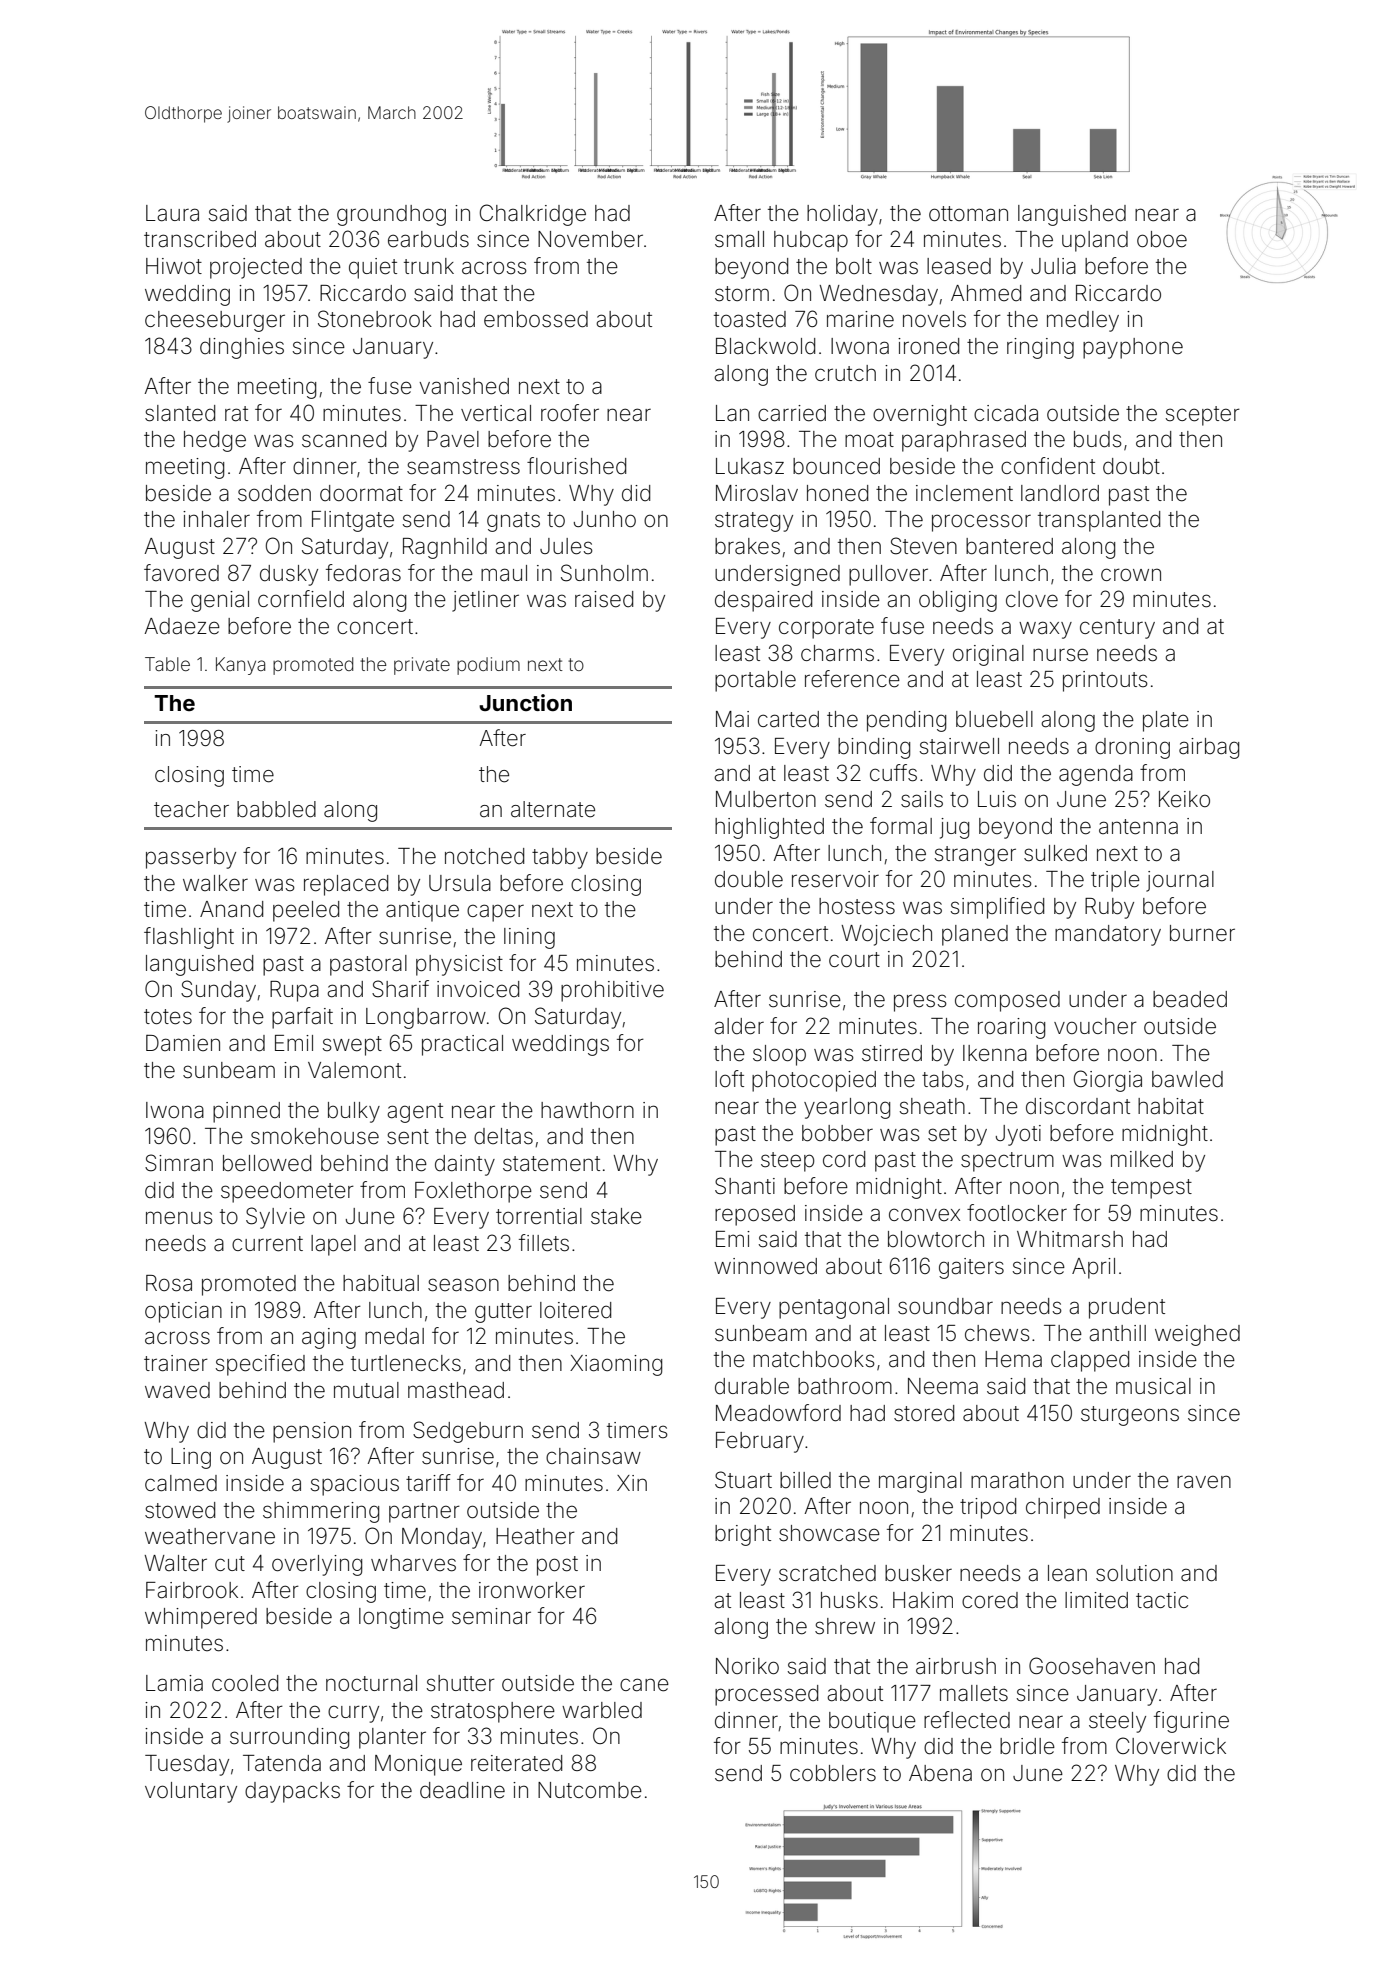 This image has height=1969, width=1386. I want to click on babbled, so click(276, 809).
